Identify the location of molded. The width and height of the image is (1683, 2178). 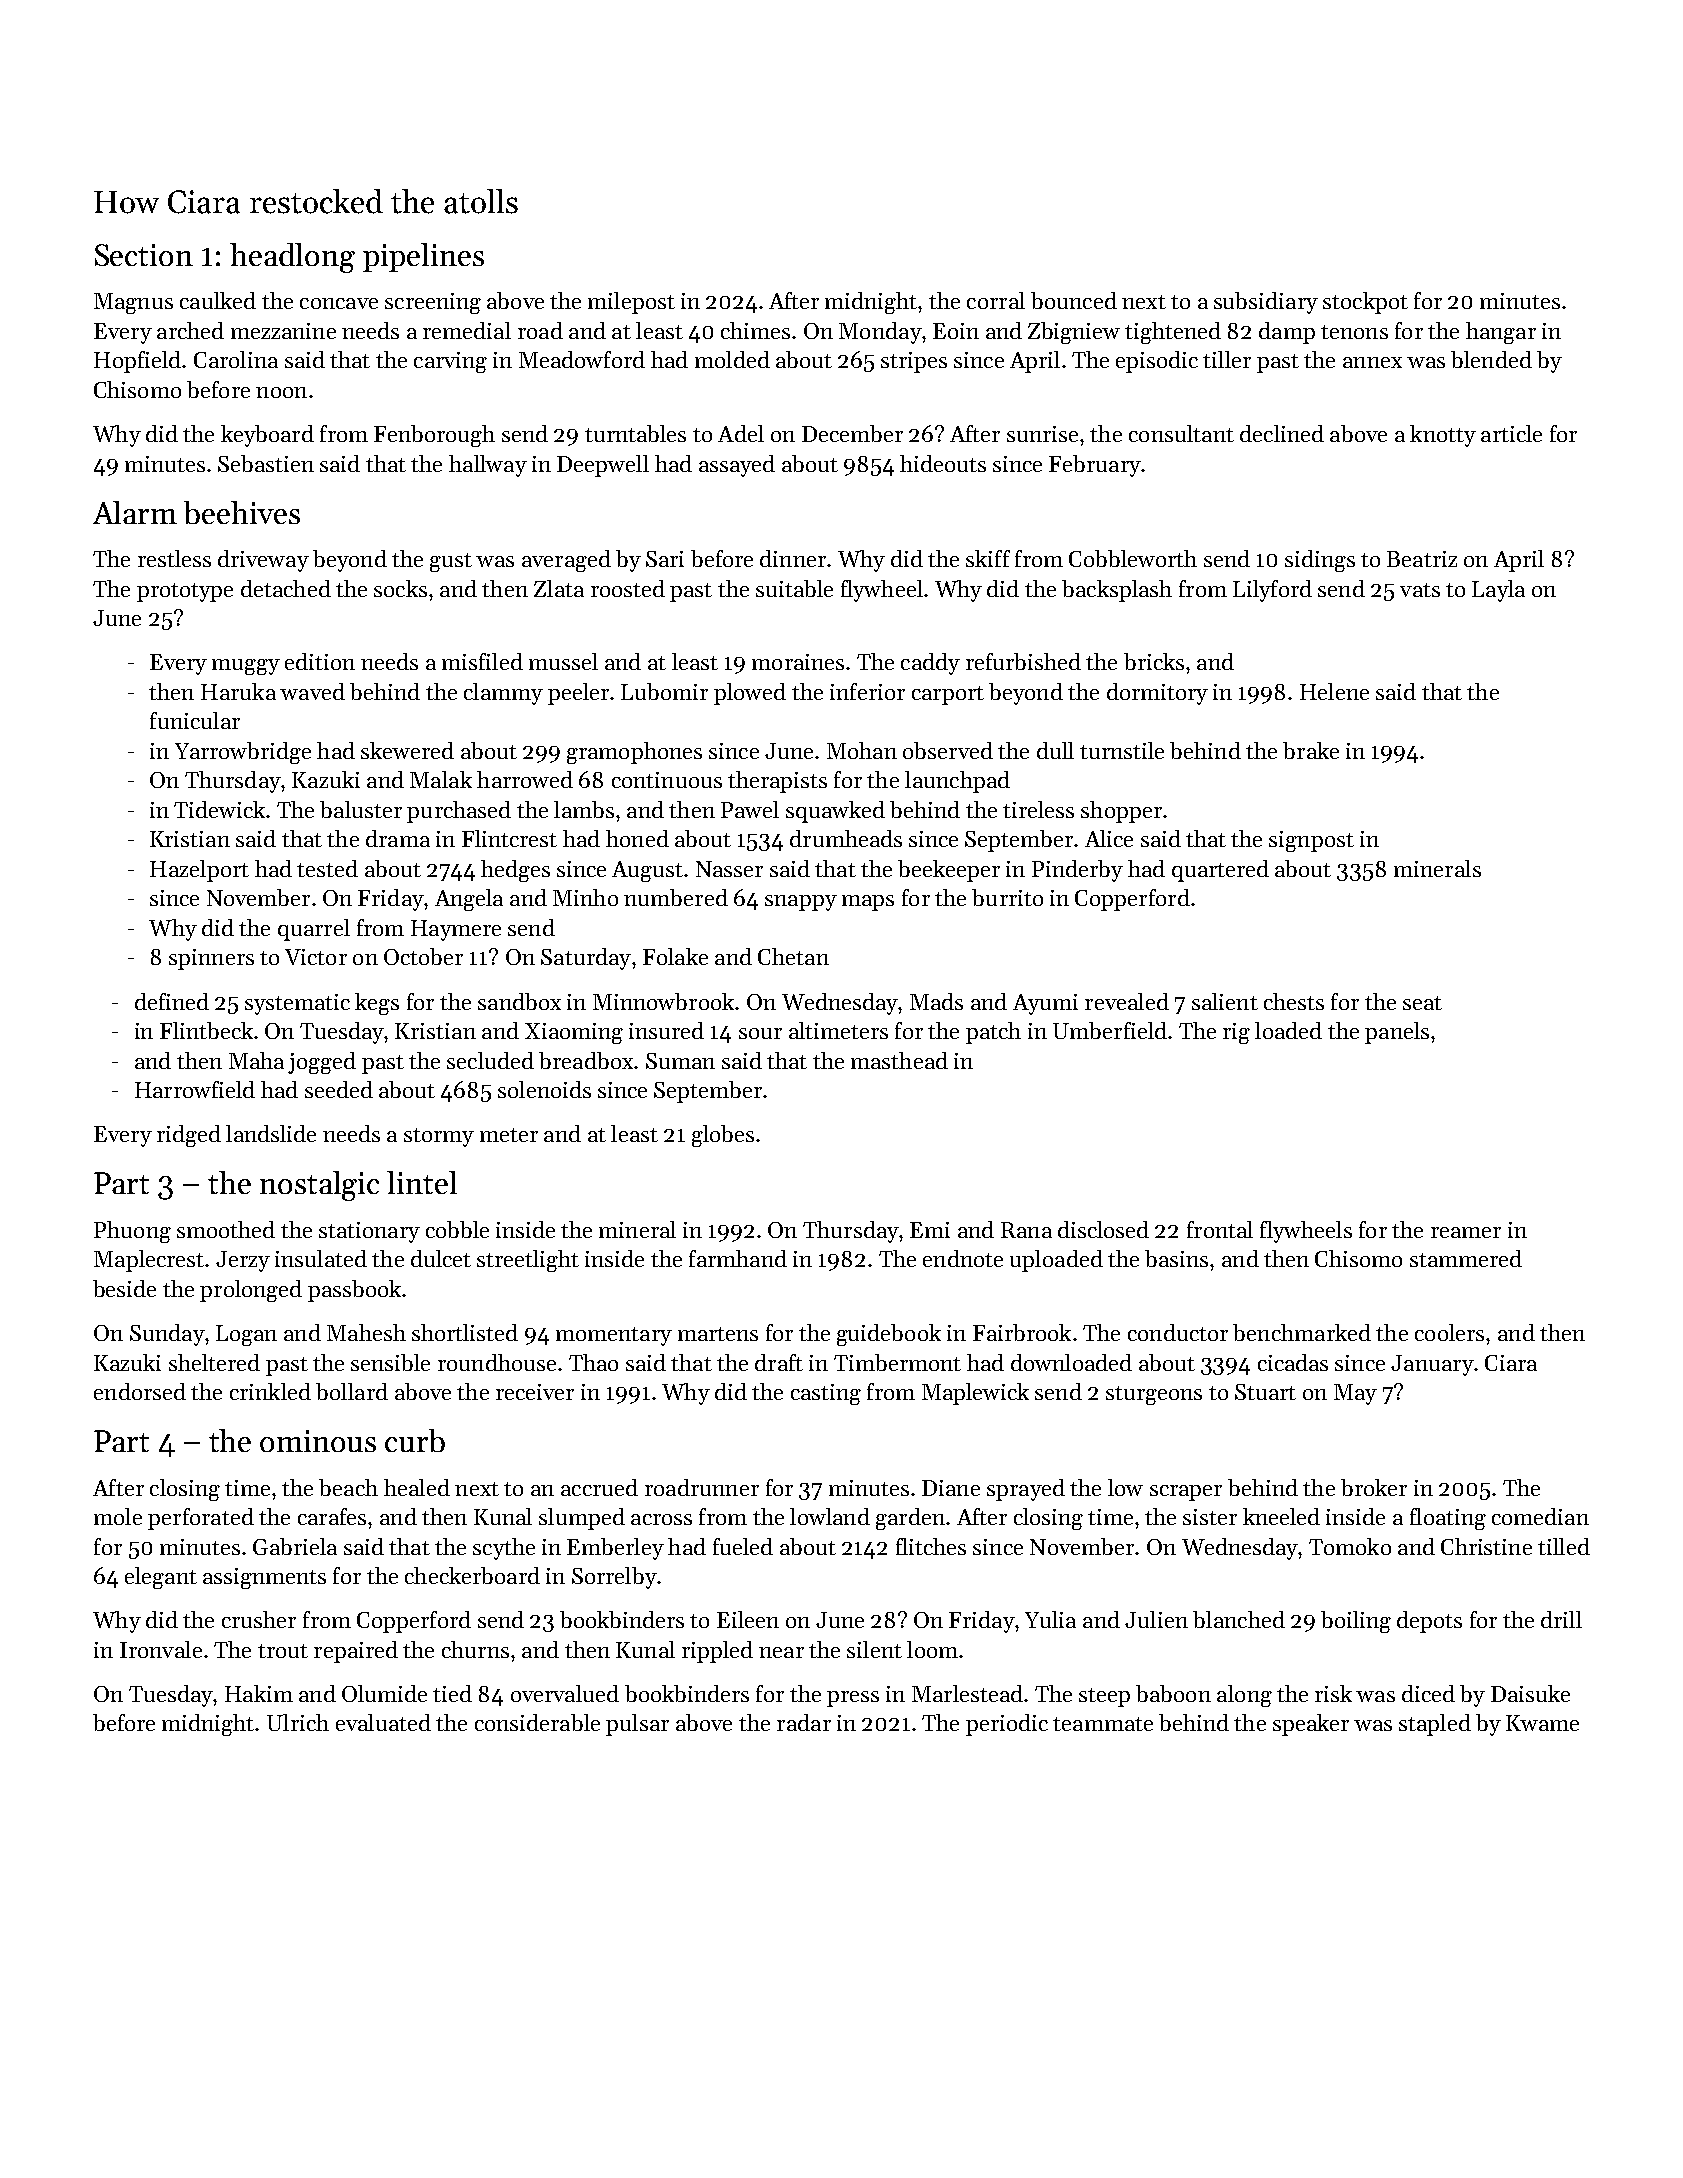
(732, 359).
